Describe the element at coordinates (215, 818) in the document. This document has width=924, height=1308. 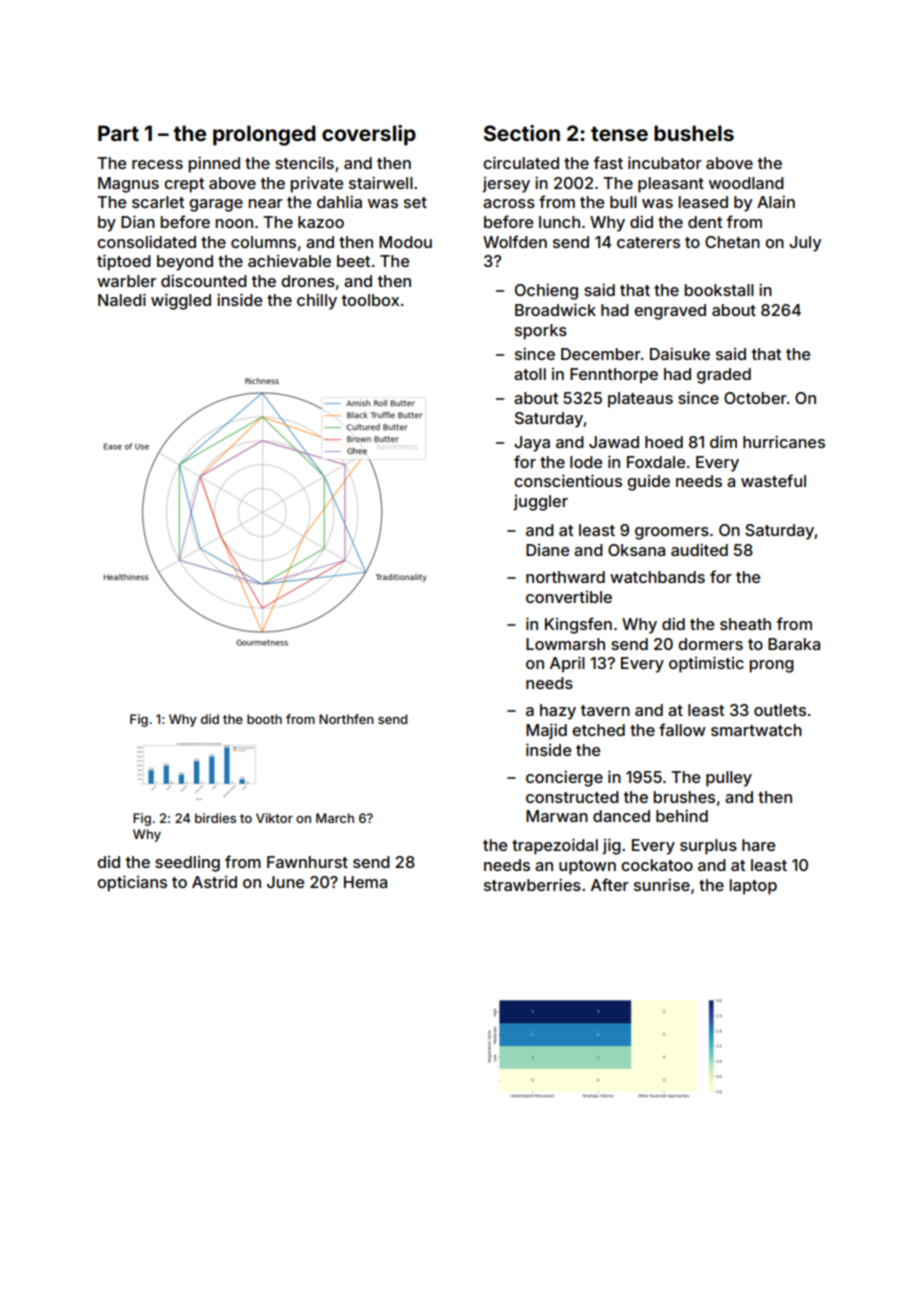
I see `birdies` at that location.
